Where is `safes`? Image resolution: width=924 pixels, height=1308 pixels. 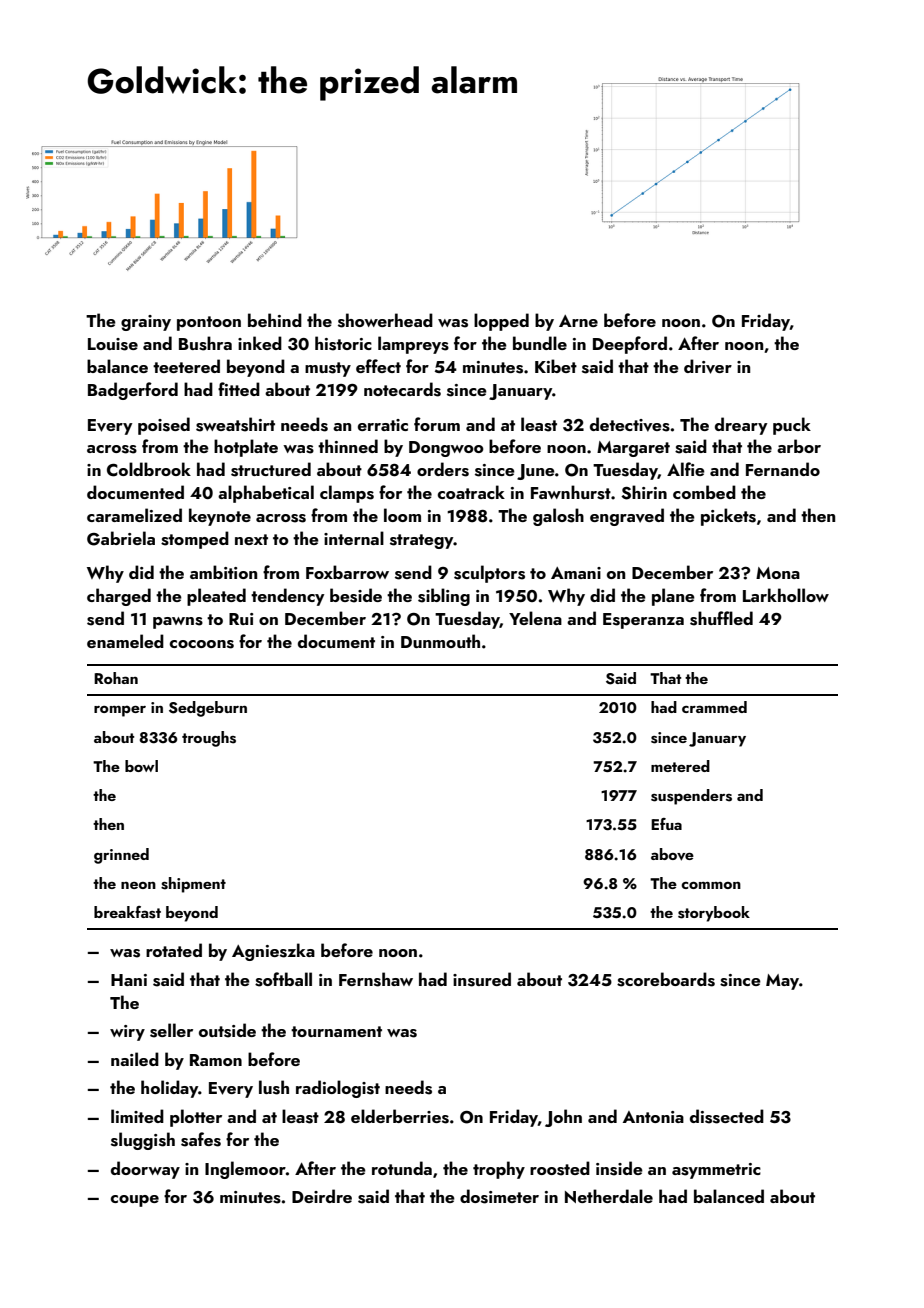 safes is located at coordinates (201, 1139).
